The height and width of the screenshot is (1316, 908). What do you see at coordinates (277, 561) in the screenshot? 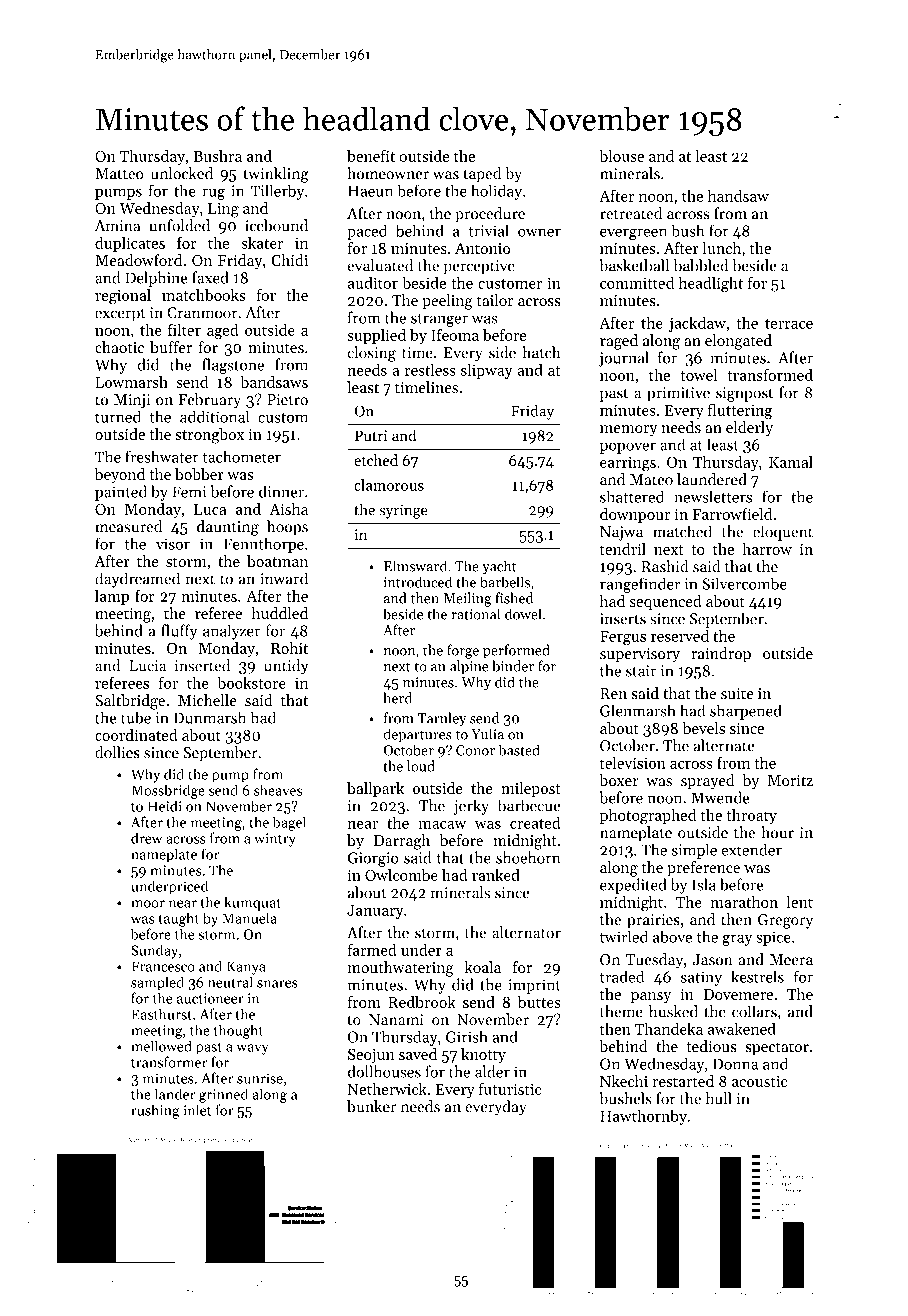
I see `boatman` at bounding box center [277, 561].
